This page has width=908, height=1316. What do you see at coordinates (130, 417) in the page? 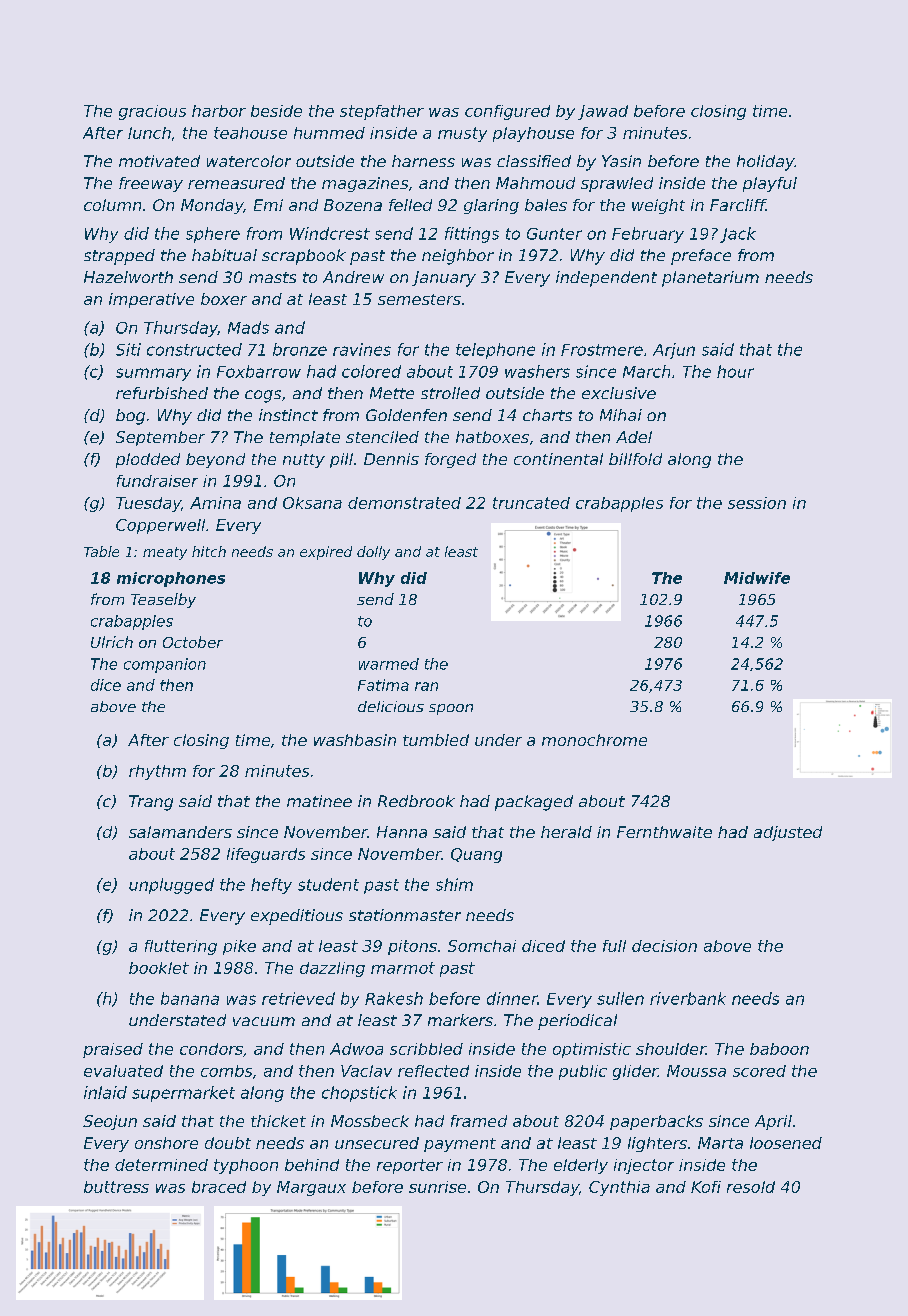
I see `bog` at bounding box center [130, 417].
